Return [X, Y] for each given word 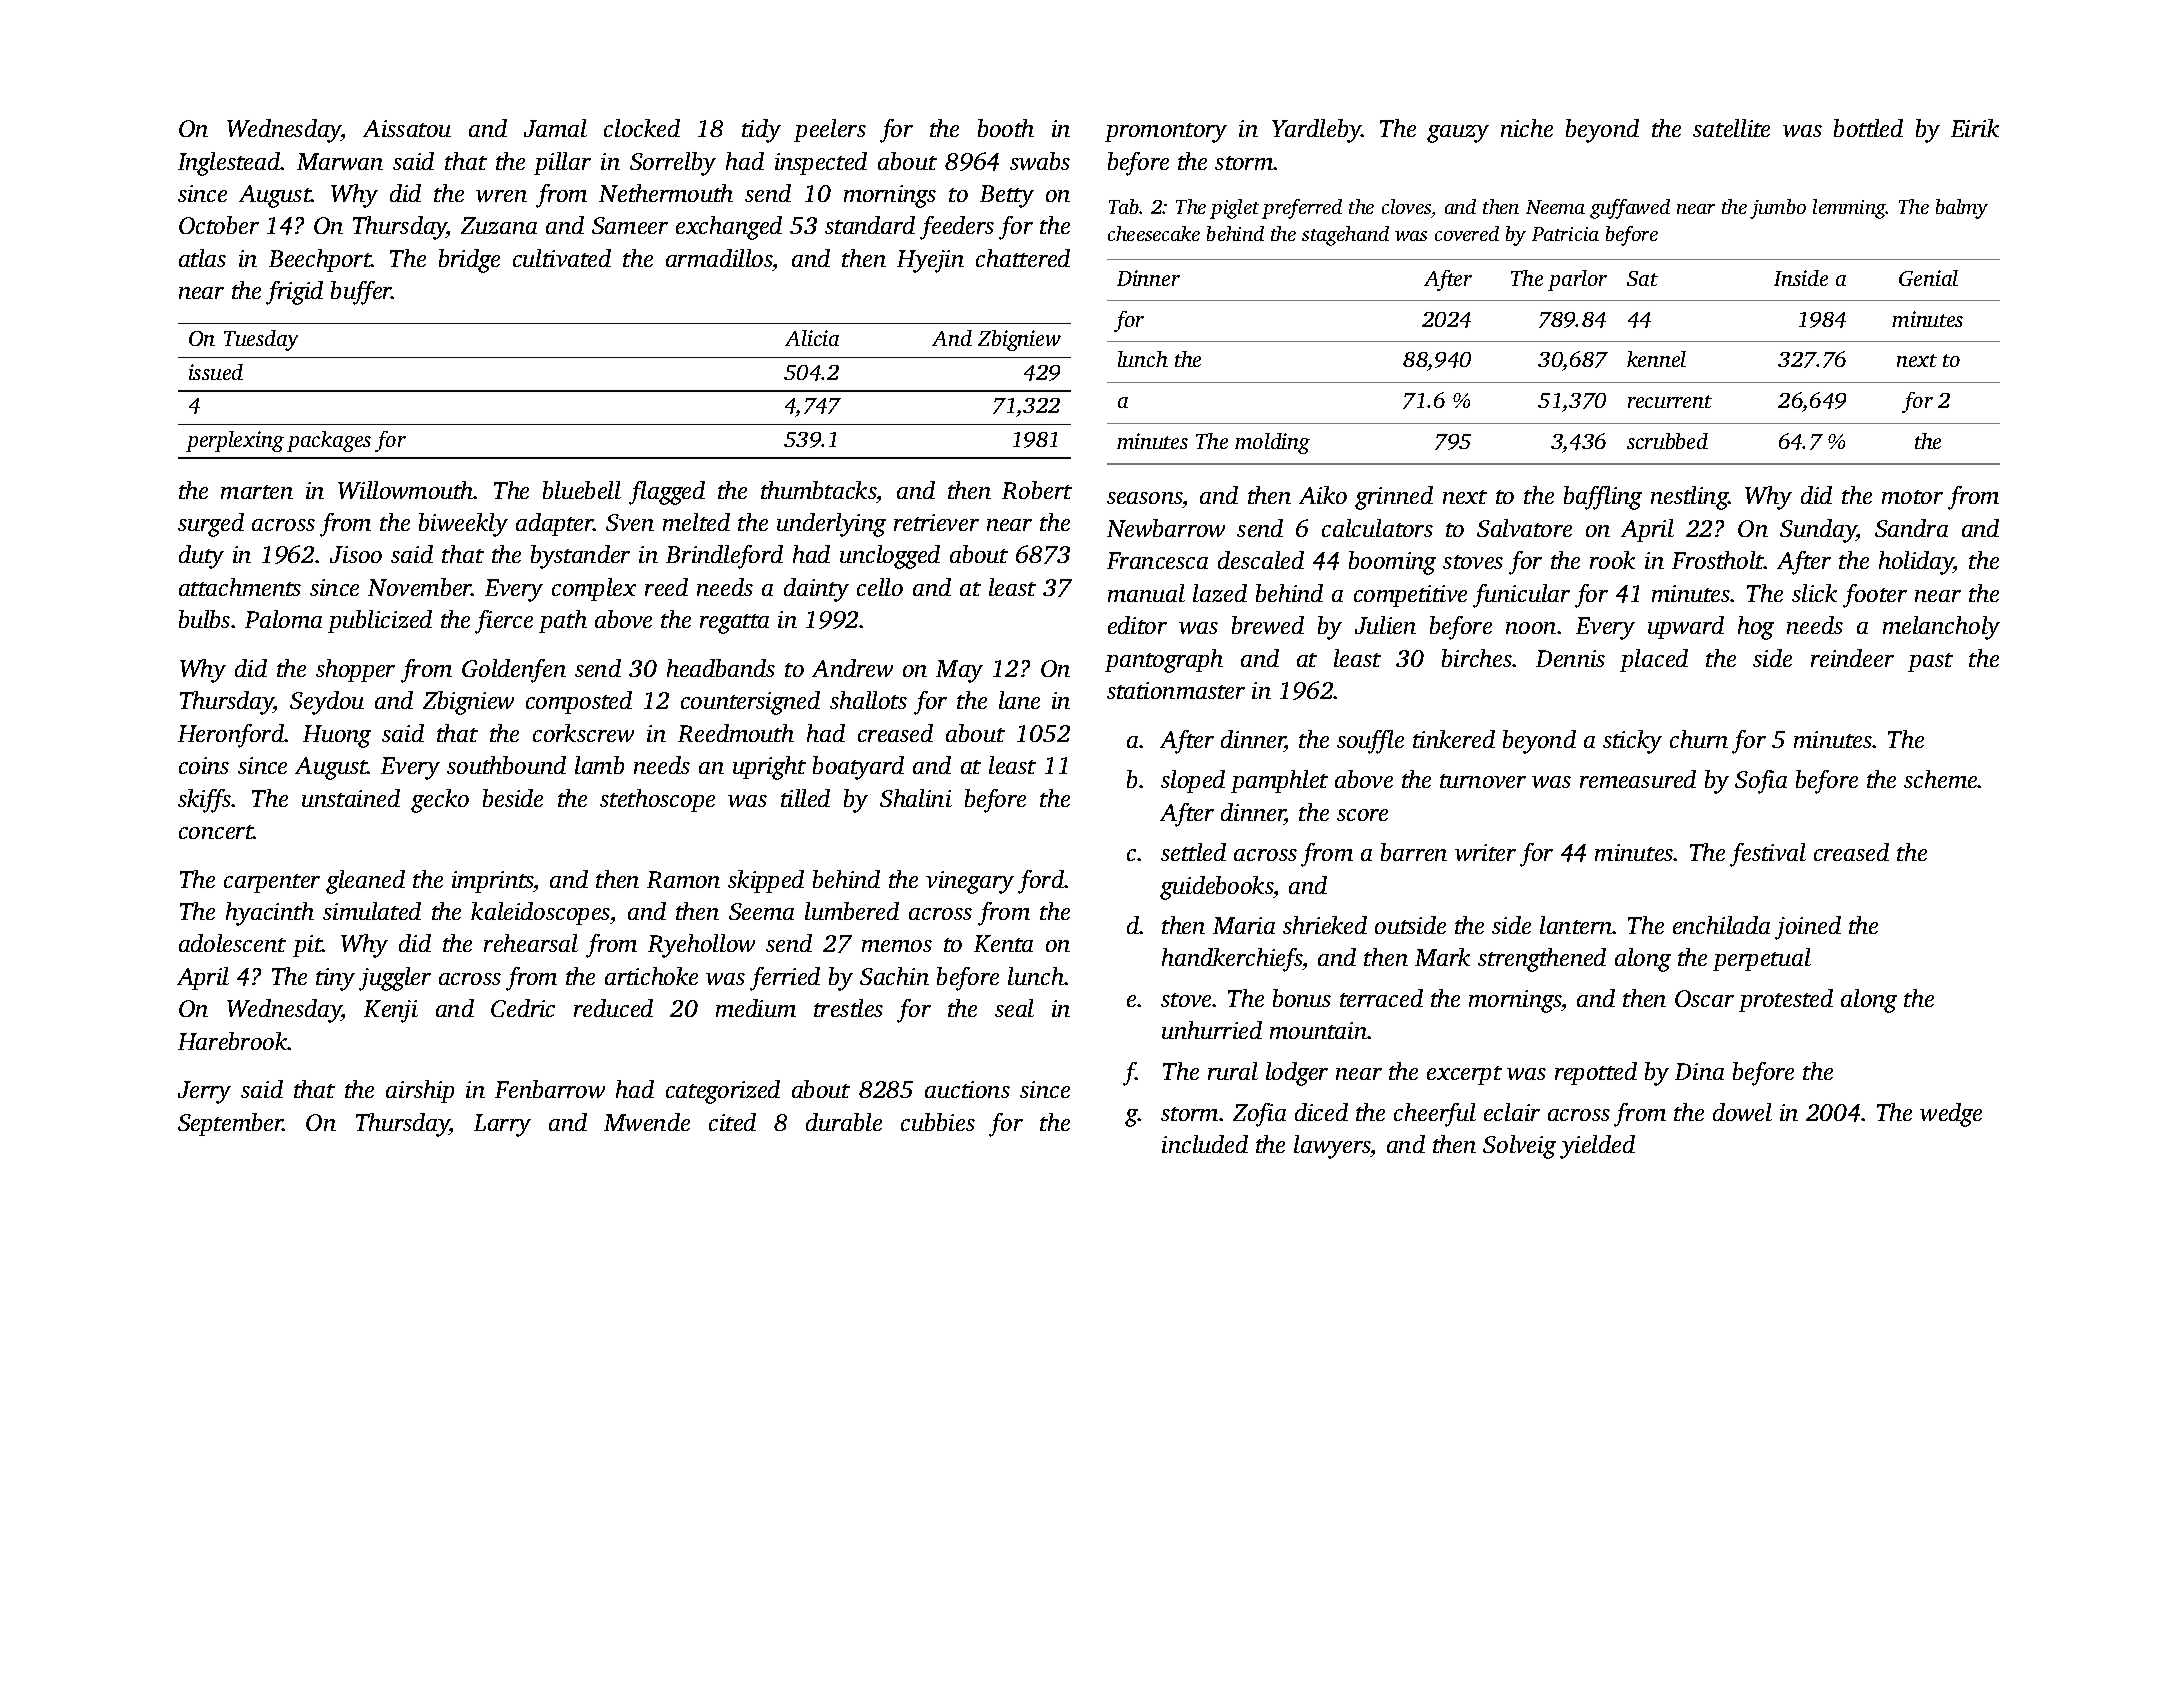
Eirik [1975, 128]
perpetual [1762, 959]
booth [1006, 128]
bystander [580, 557]
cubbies [938, 1122]
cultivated [562, 258]
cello [880, 587]
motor [1912, 497]
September [230, 1124]
